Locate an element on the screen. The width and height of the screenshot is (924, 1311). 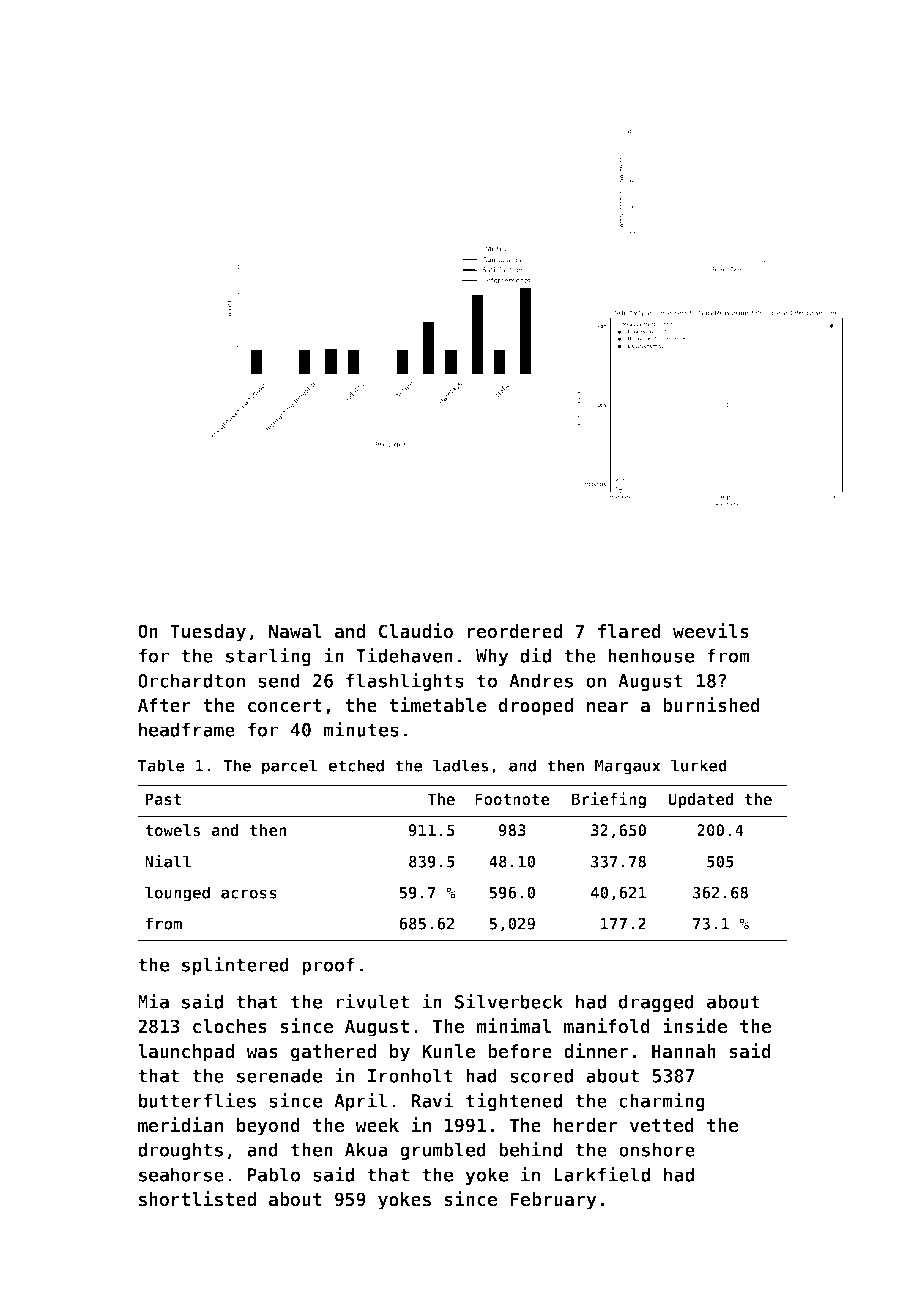
Hannah is located at coordinates (684, 1051).
